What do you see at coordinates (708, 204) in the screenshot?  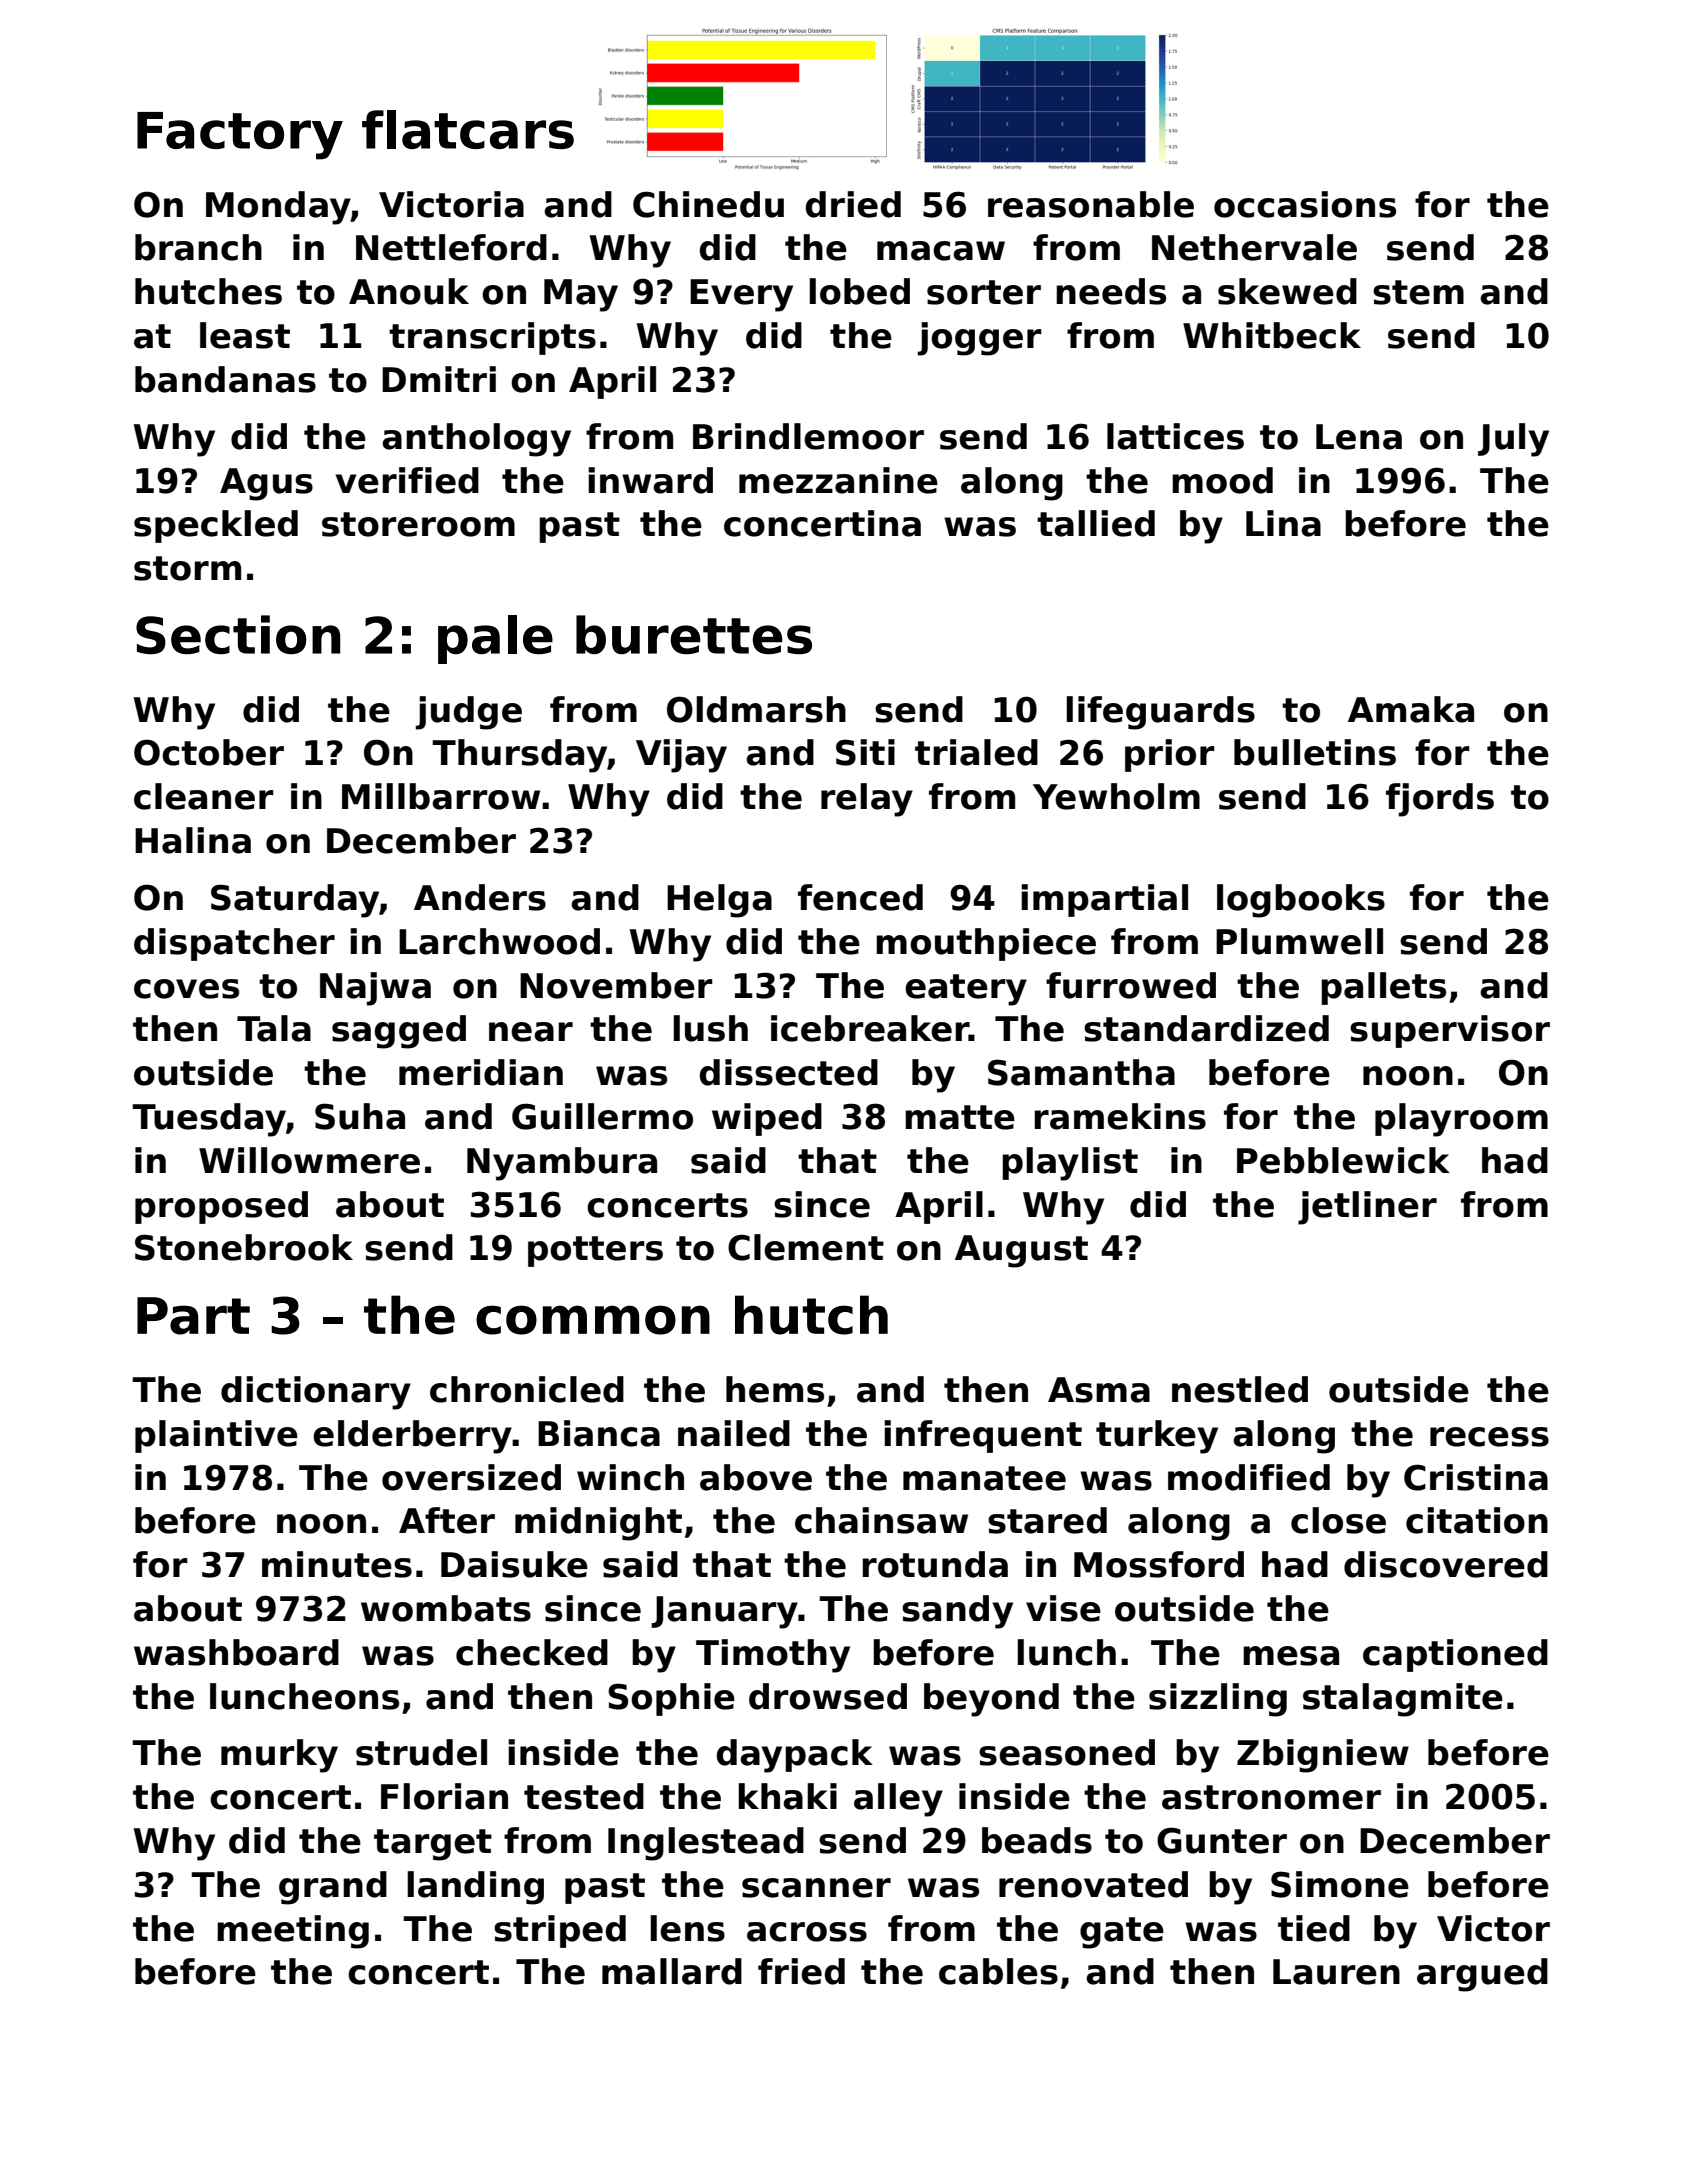 I see `Chinedu` at bounding box center [708, 204].
